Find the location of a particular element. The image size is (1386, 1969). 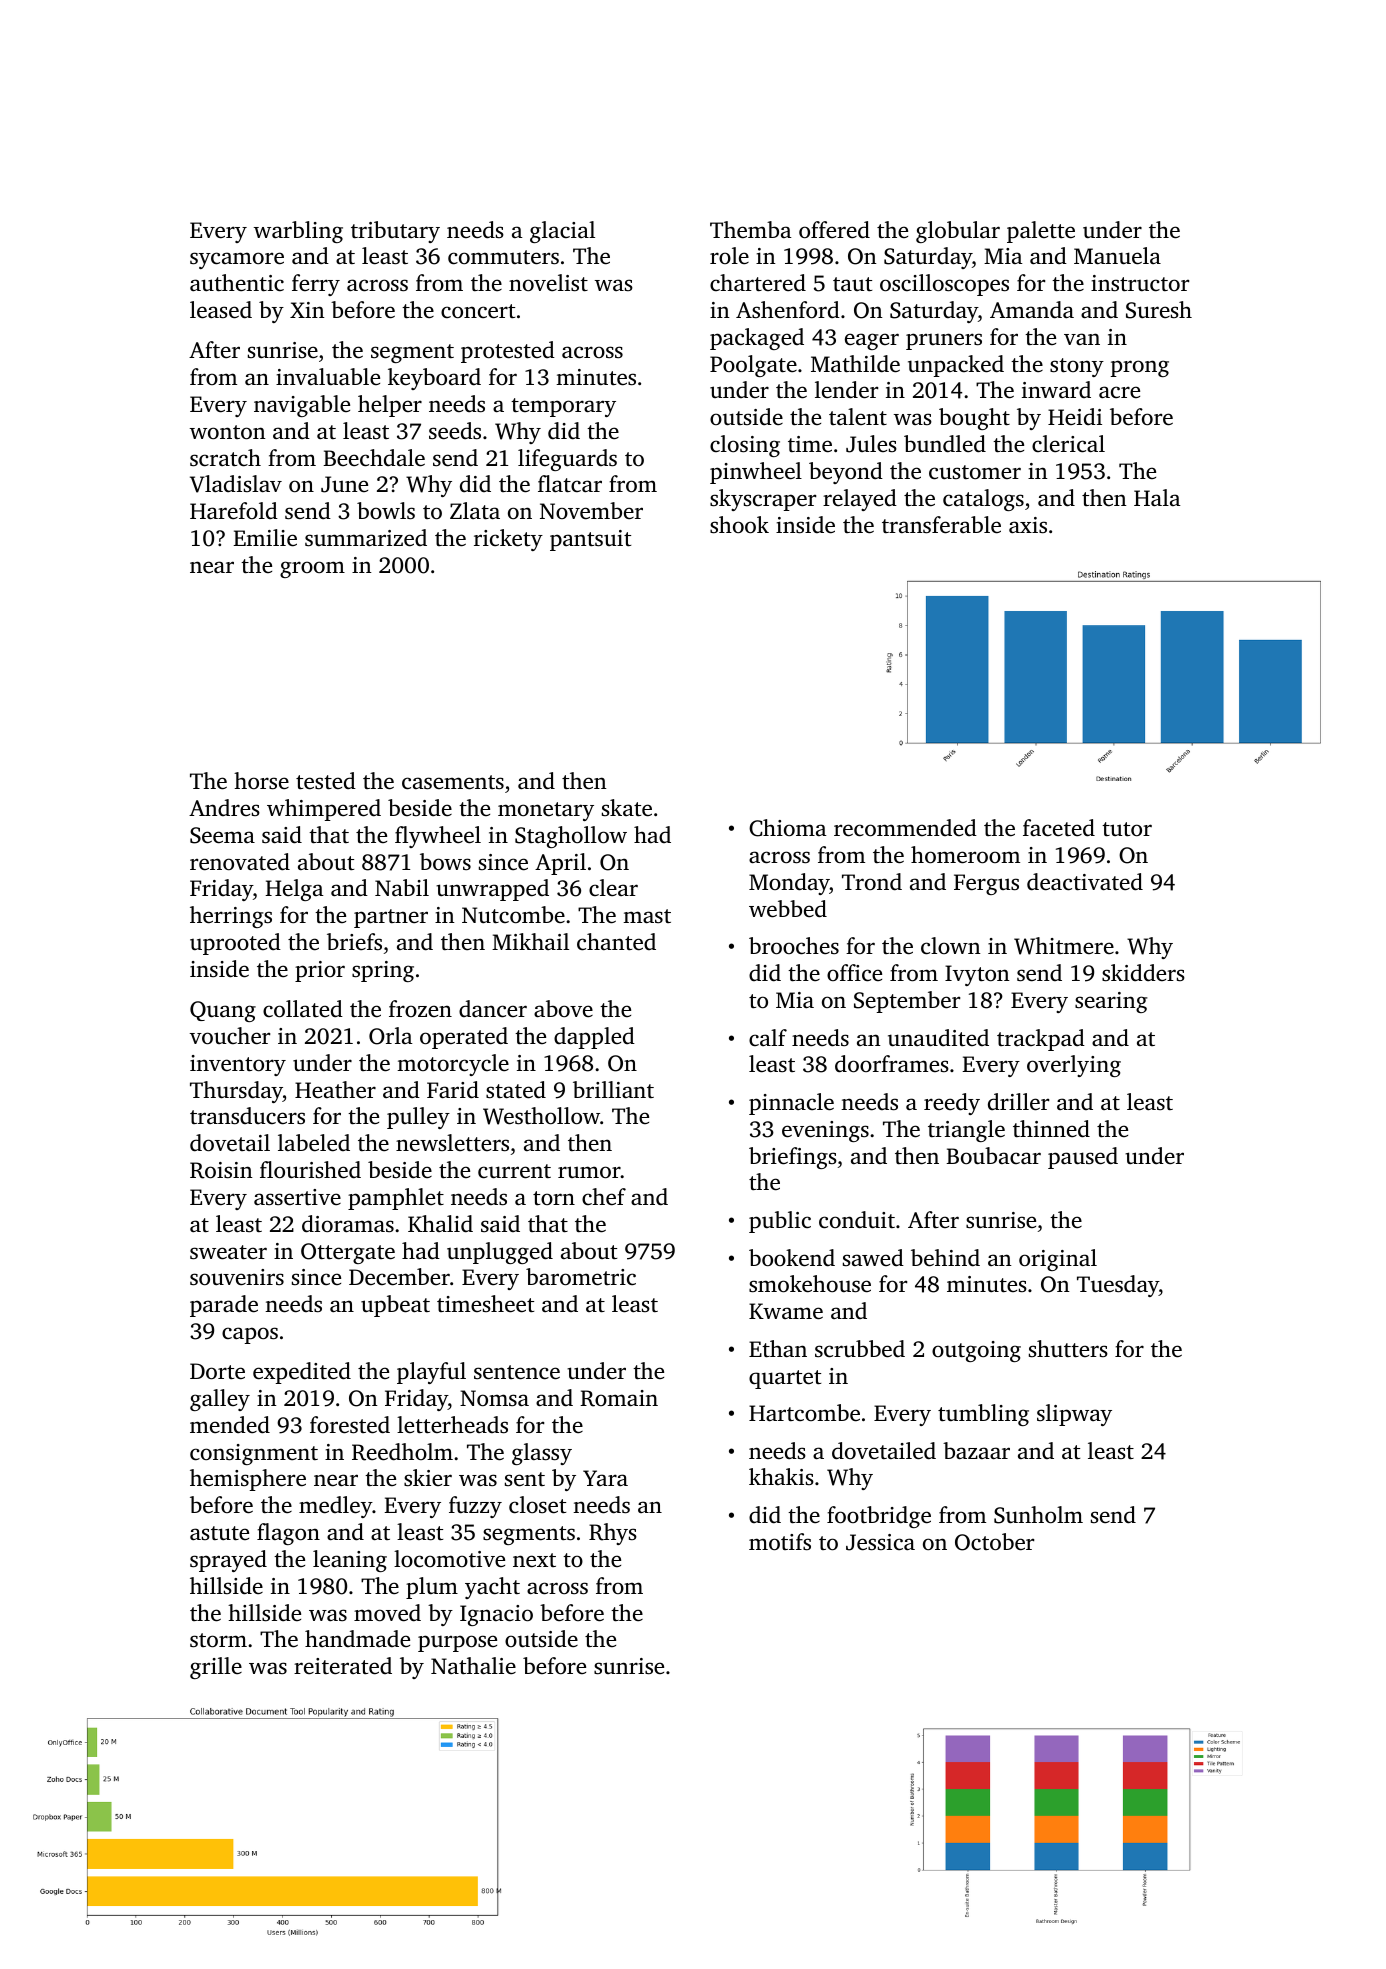

invaluable is located at coordinates (328, 376).
